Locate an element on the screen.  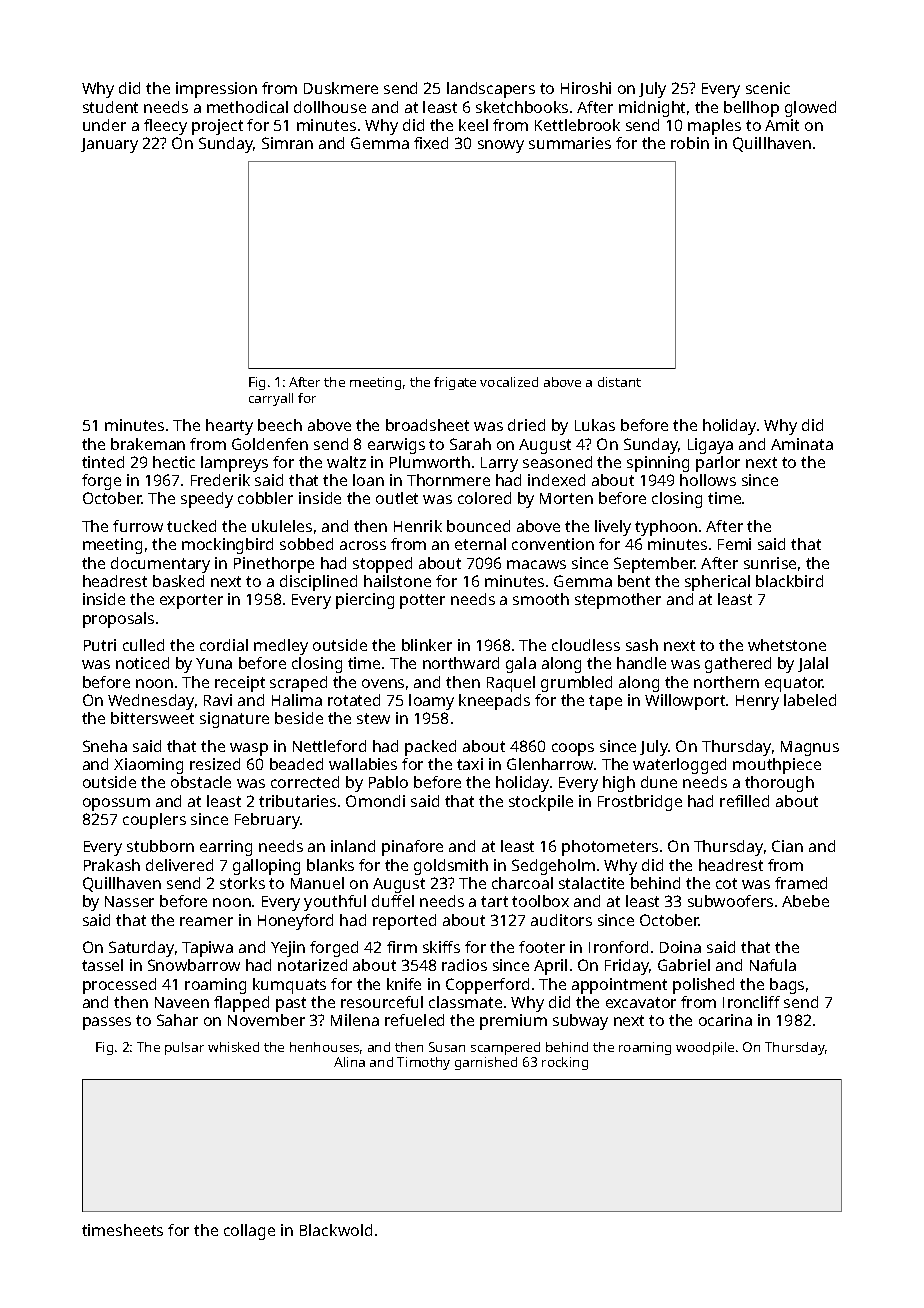
summaries is located at coordinates (570, 143).
